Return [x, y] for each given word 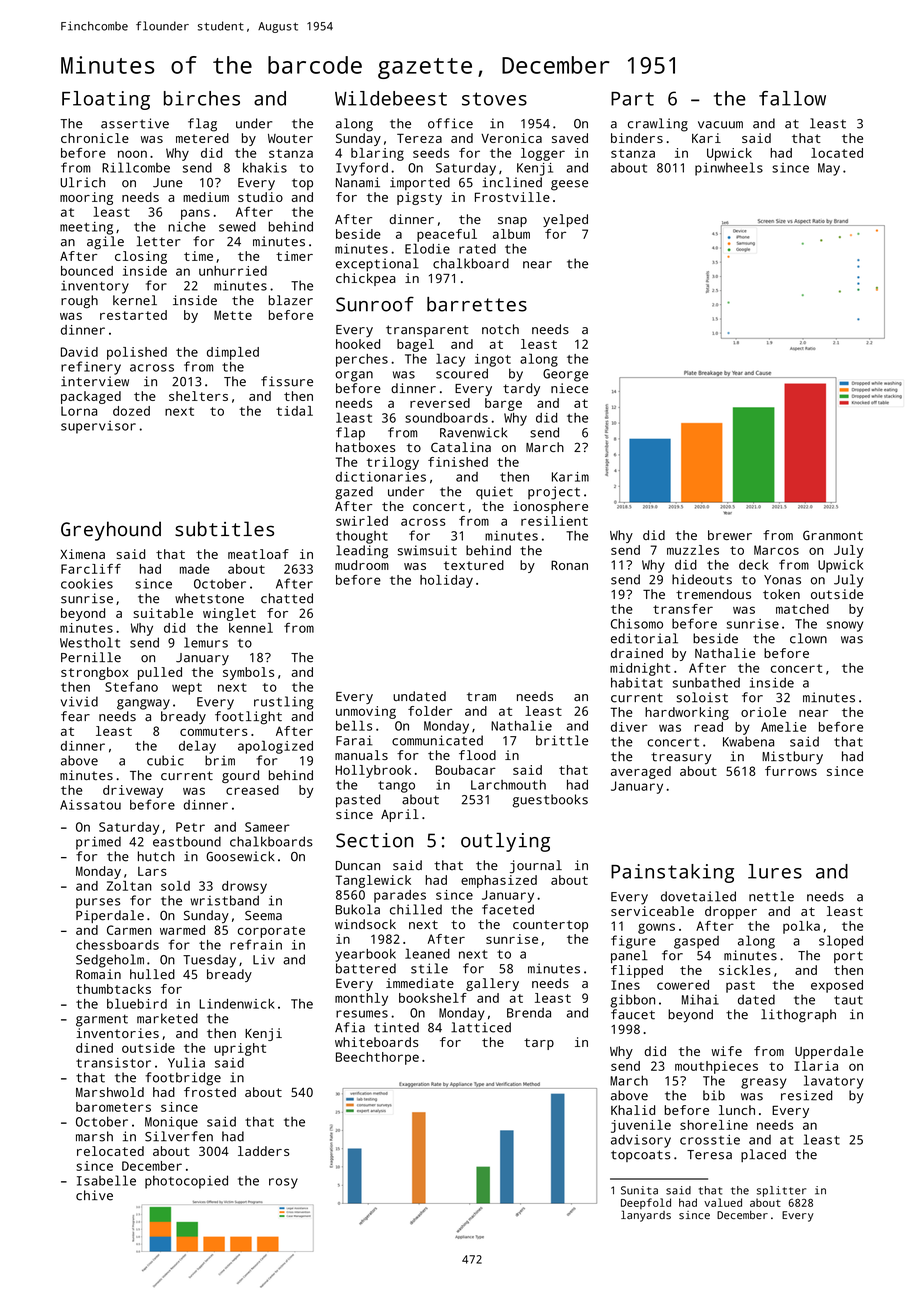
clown [808, 638]
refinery [91, 368]
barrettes [477, 304]
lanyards [646, 1216]
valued [723, 1202]
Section [374, 840]
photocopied [186, 1182]
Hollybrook [373, 771]
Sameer [267, 827]
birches [202, 98]
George [565, 375]
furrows [791, 771]
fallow [792, 98]
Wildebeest [391, 98]
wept [187, 689]
